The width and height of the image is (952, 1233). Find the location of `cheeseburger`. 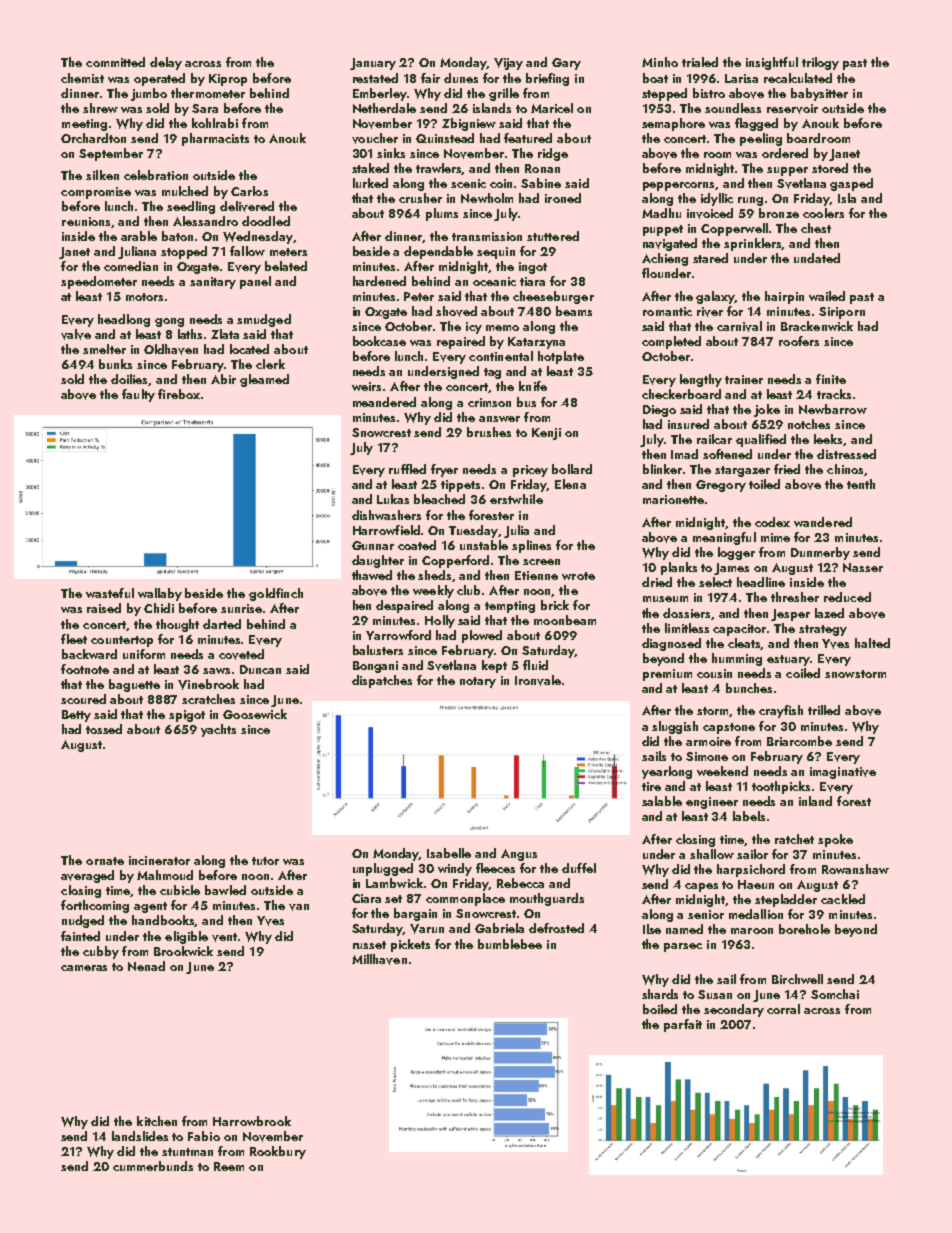

cheeseburger is located at coordinates (553, 297).
